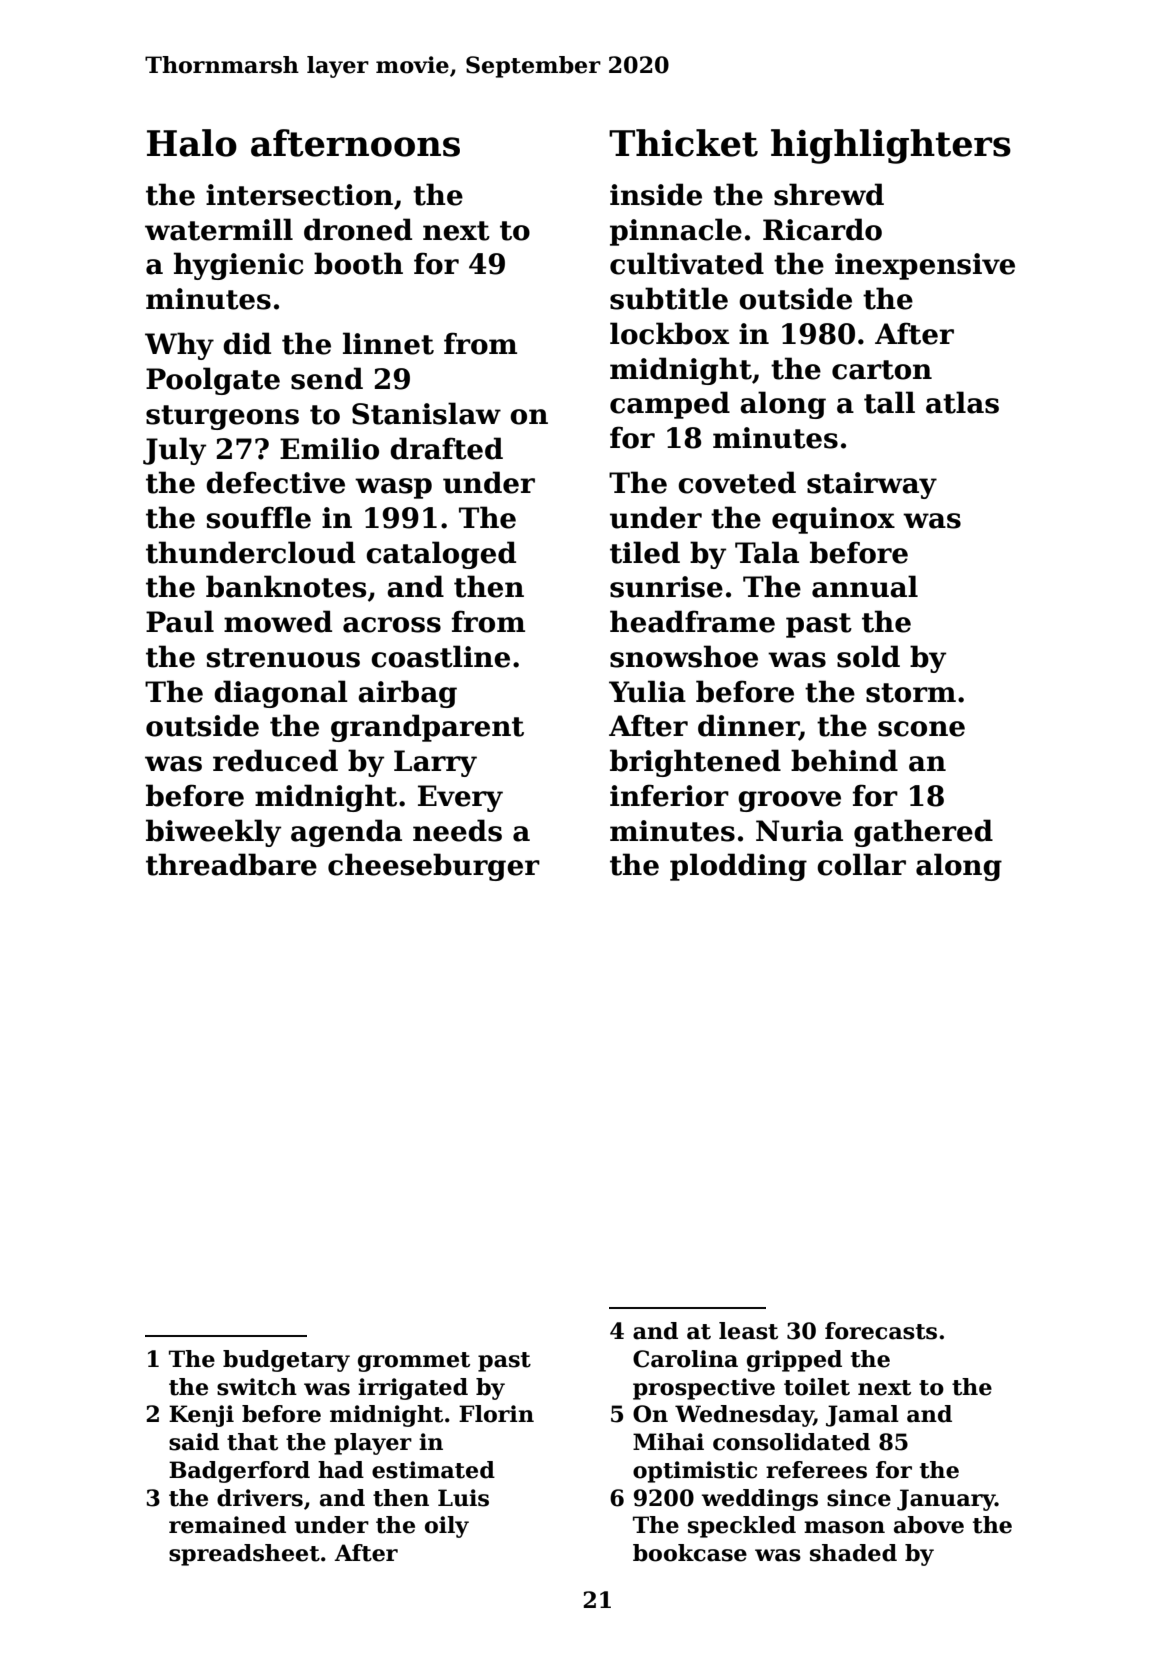 Image resolution: width=1165 pixels, height=1654 pixels. What do you see at coordinates (669, 795) in the document?
I see `inferior` at bounding box center [669, 795].
